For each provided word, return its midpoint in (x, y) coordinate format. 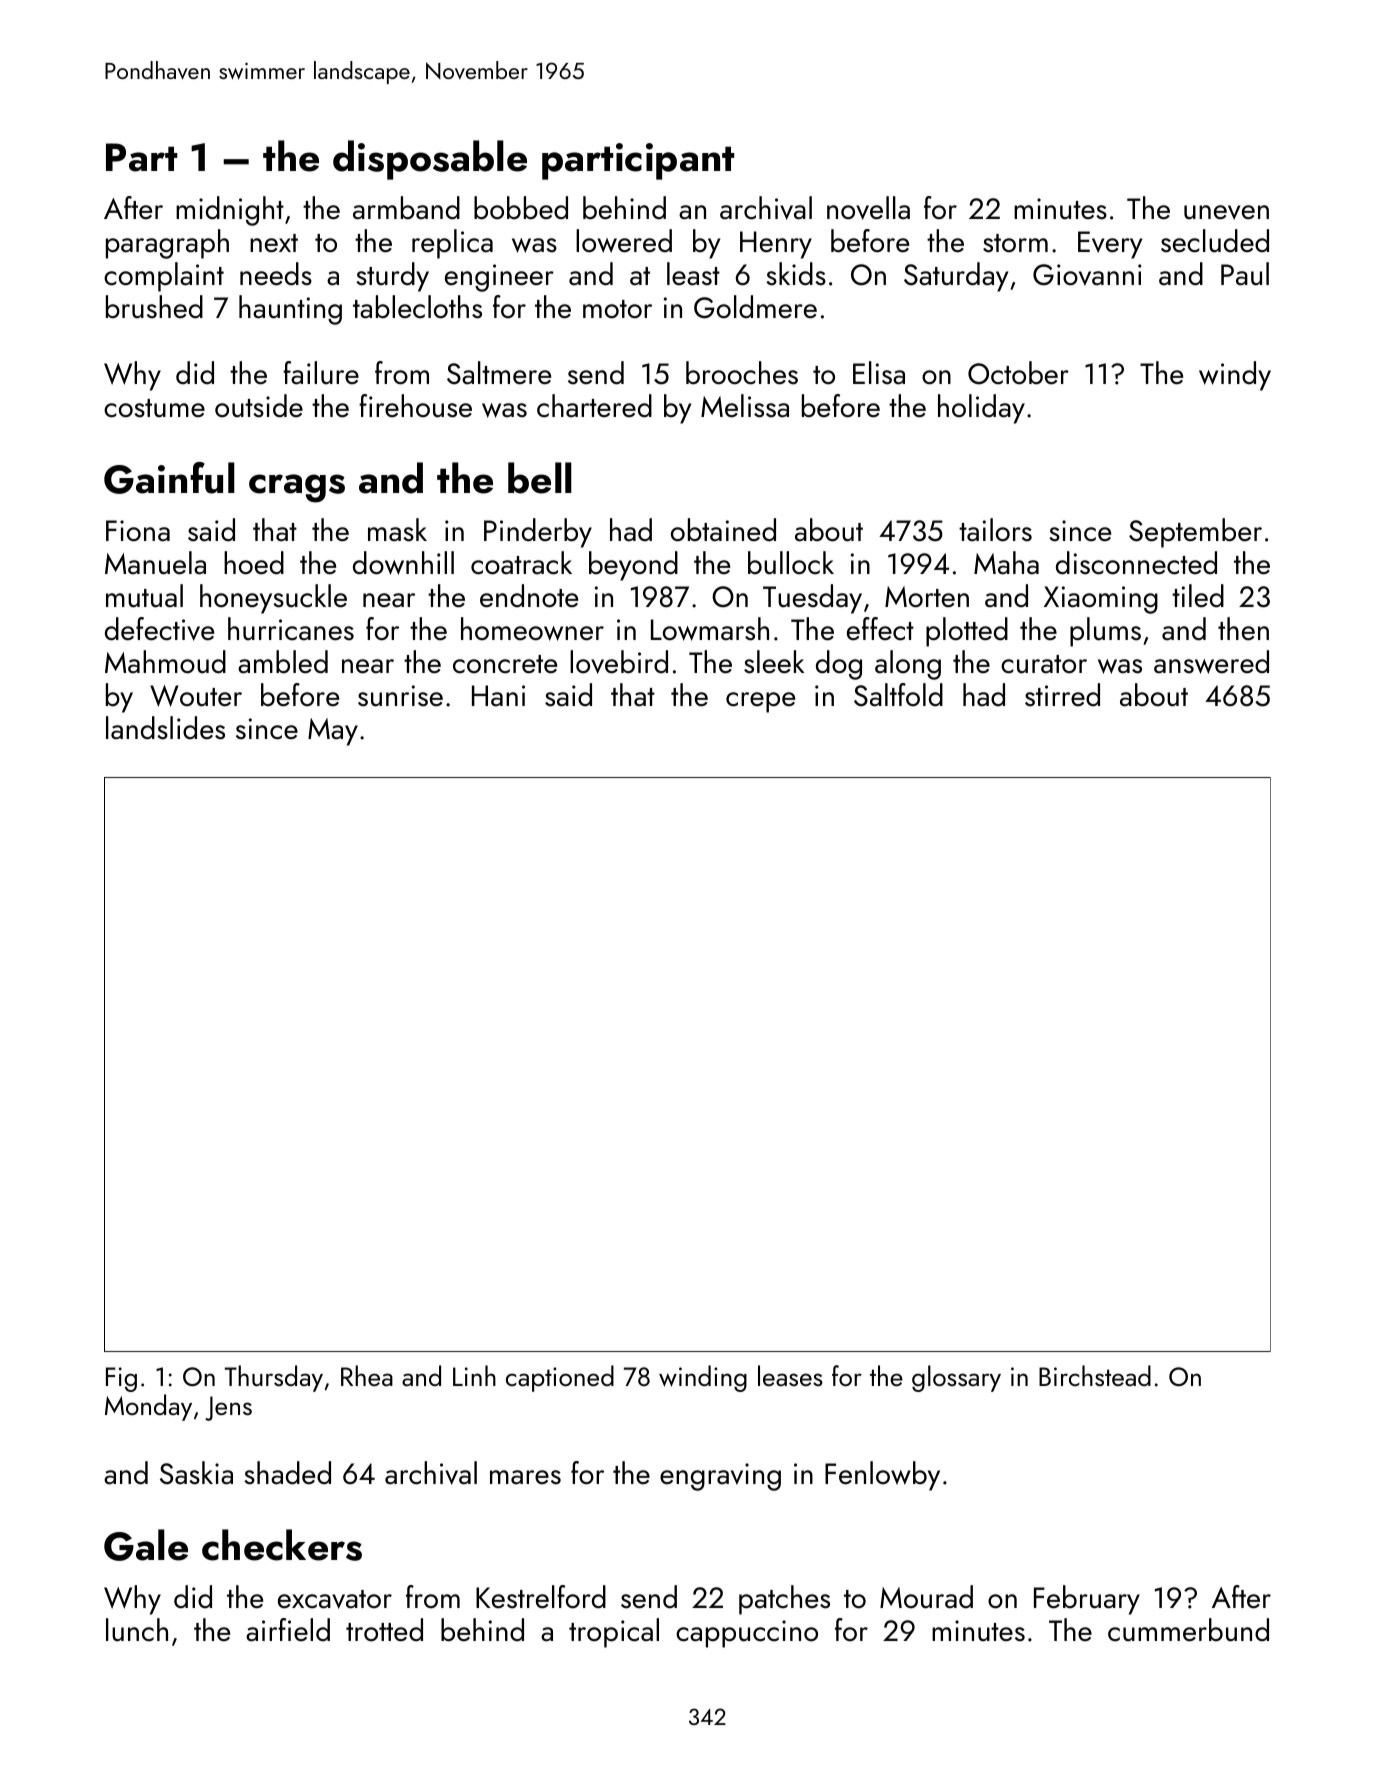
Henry (776, 245)
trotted (384, 1630)
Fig (121, 1379)
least (693, 274)
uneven (1226, 212)
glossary (956, 1378)
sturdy (392, 277)
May (333, 732)
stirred (1062, 695)
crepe (760, 702)
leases (790, 1375)
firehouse (415, 406)
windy (1235, 376)
